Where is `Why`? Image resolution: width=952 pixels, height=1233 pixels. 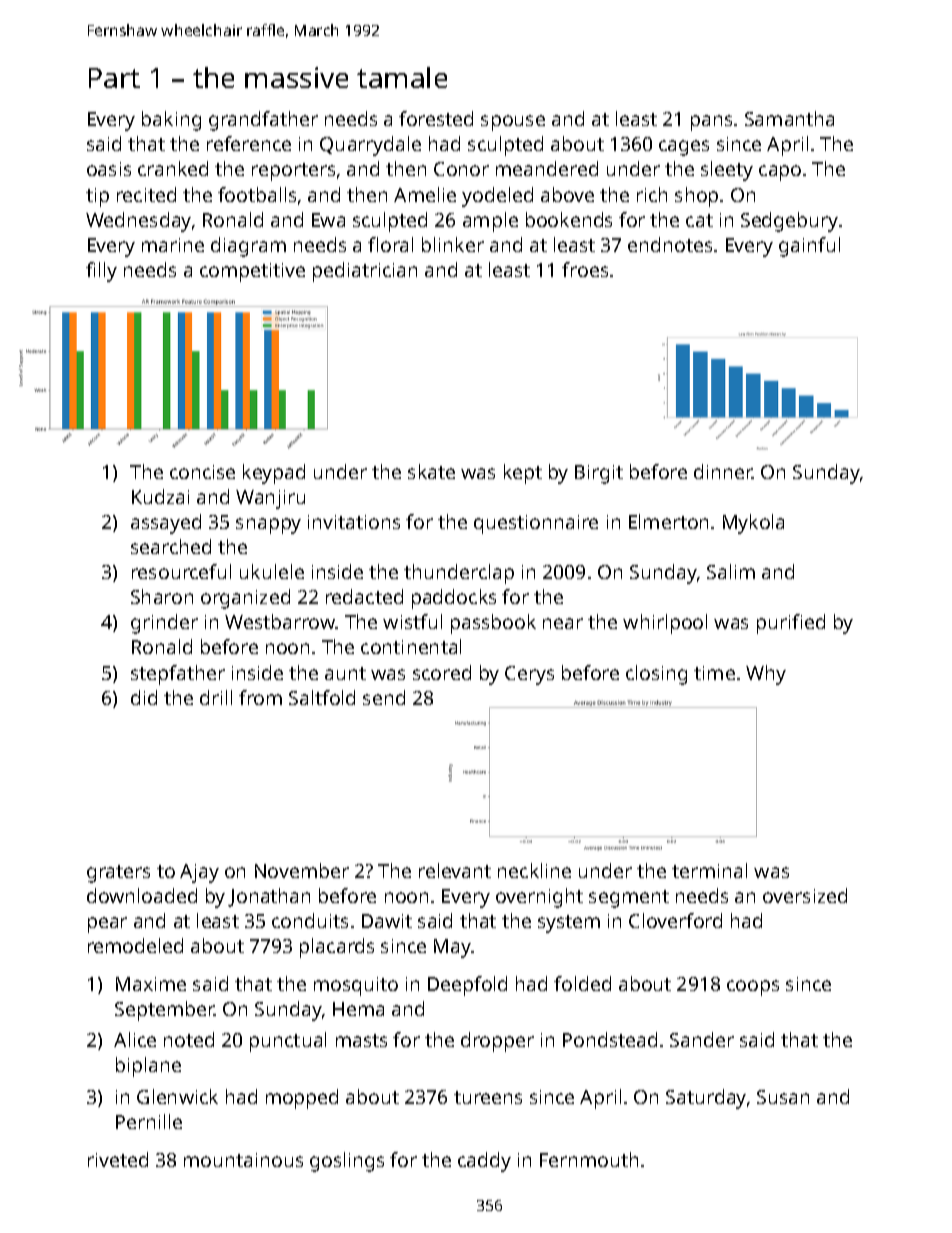 Why is located at coordinates (766, 675).
